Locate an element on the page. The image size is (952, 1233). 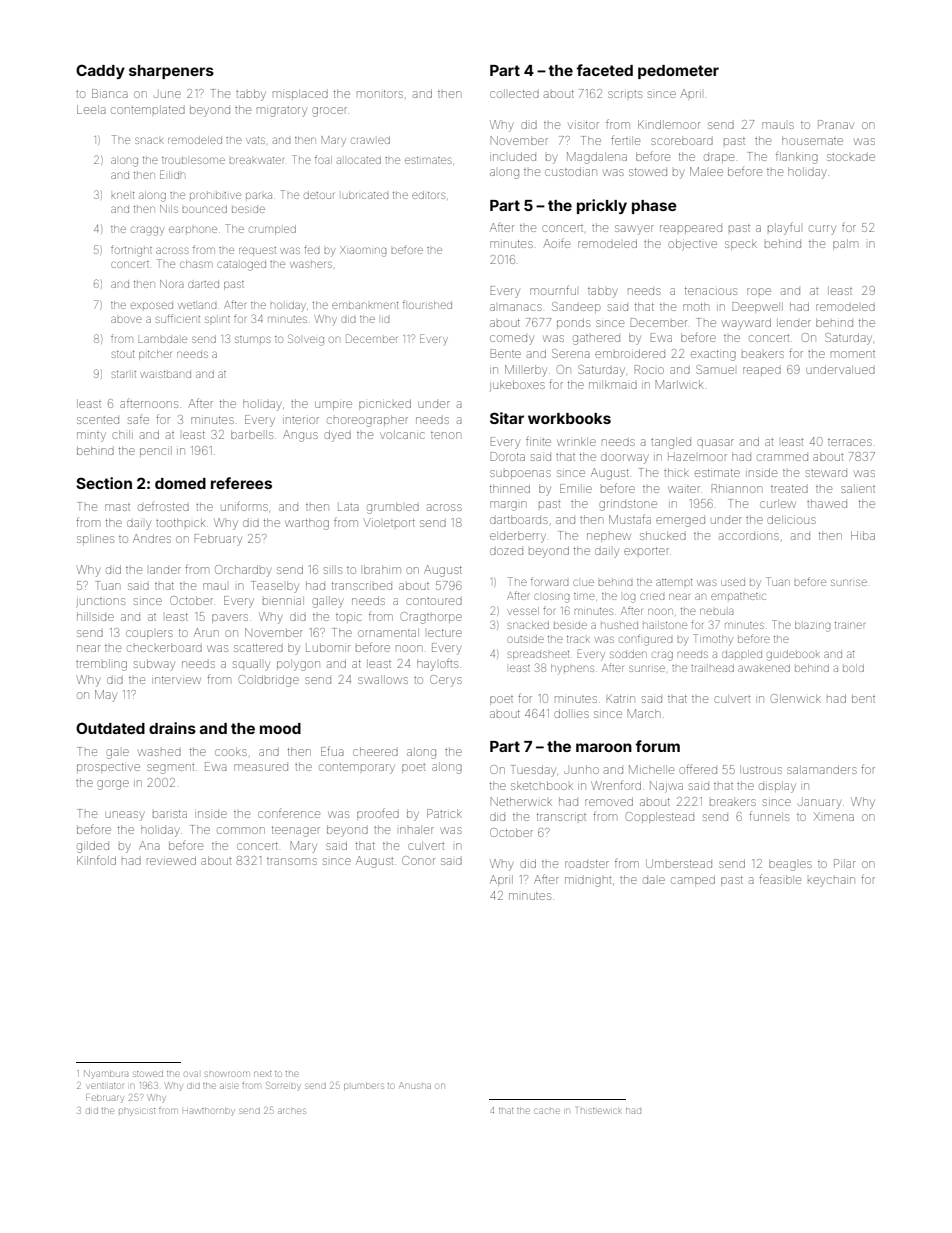
funnels is located at coordinates (769, 816).
